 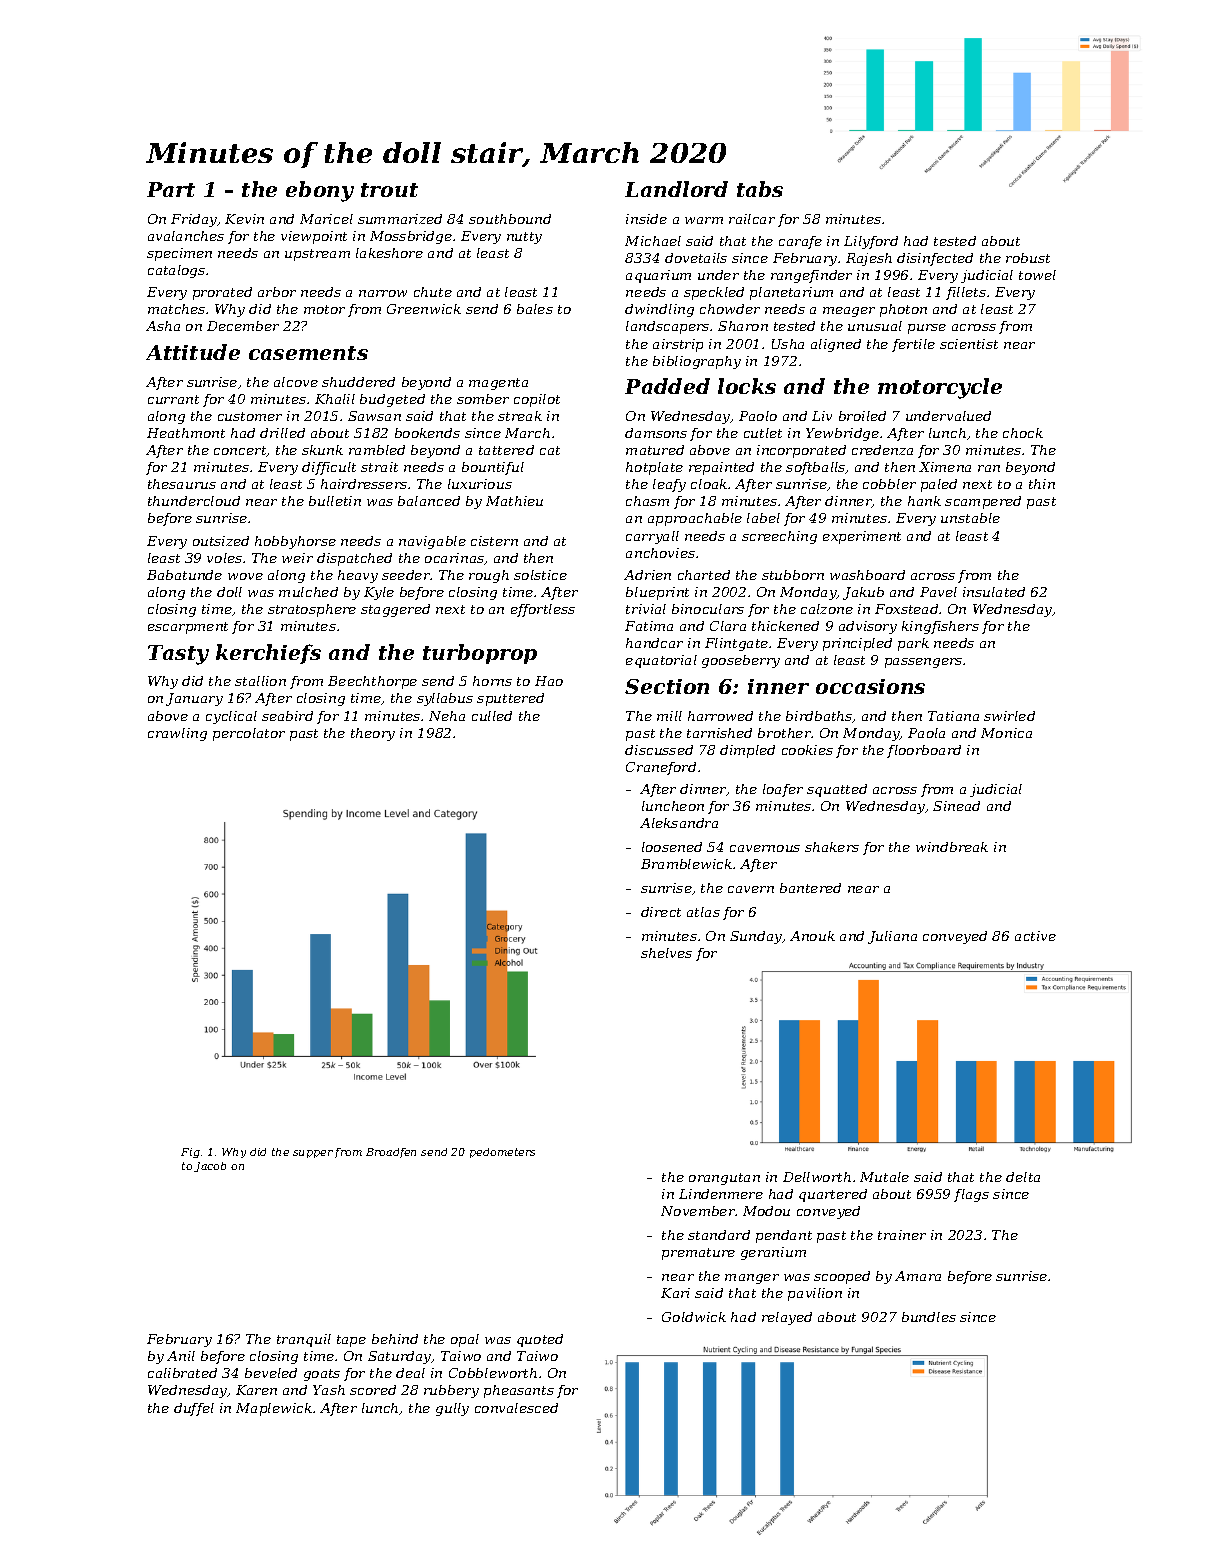 I want to click on Monica, so click(x=1006, y=733).
